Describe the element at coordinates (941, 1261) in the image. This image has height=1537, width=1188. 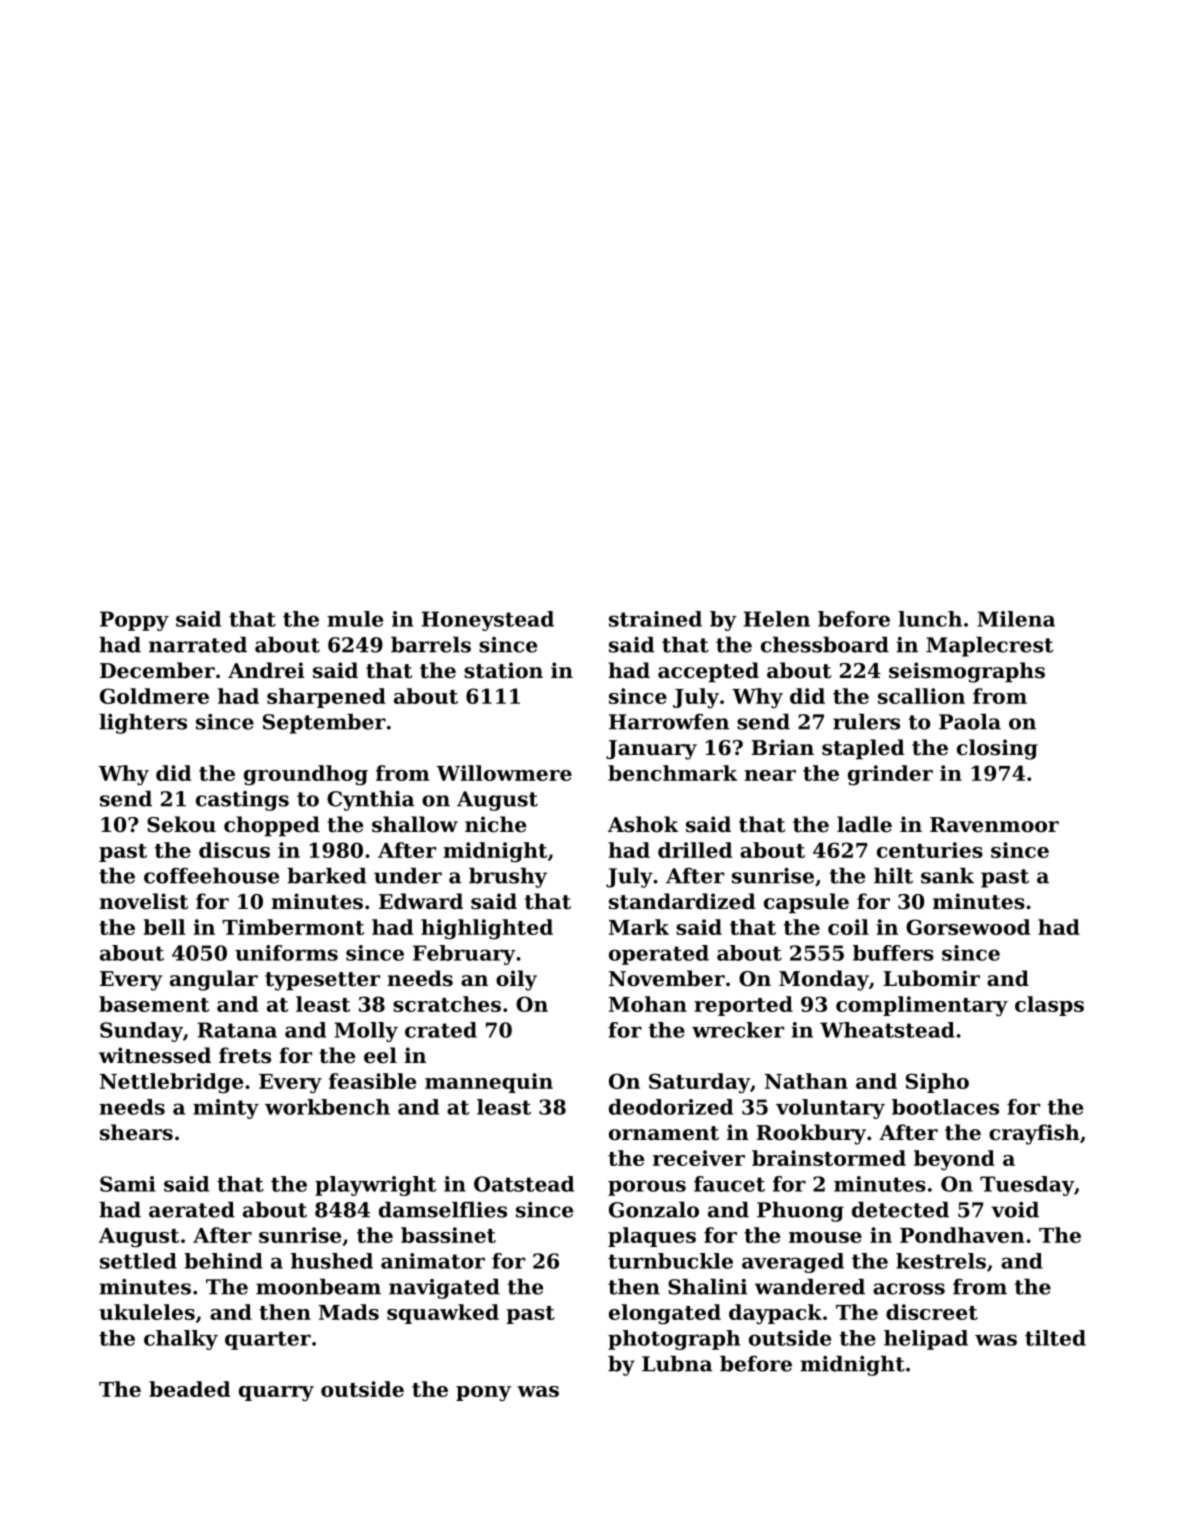
I see `kestrels` at that location.
